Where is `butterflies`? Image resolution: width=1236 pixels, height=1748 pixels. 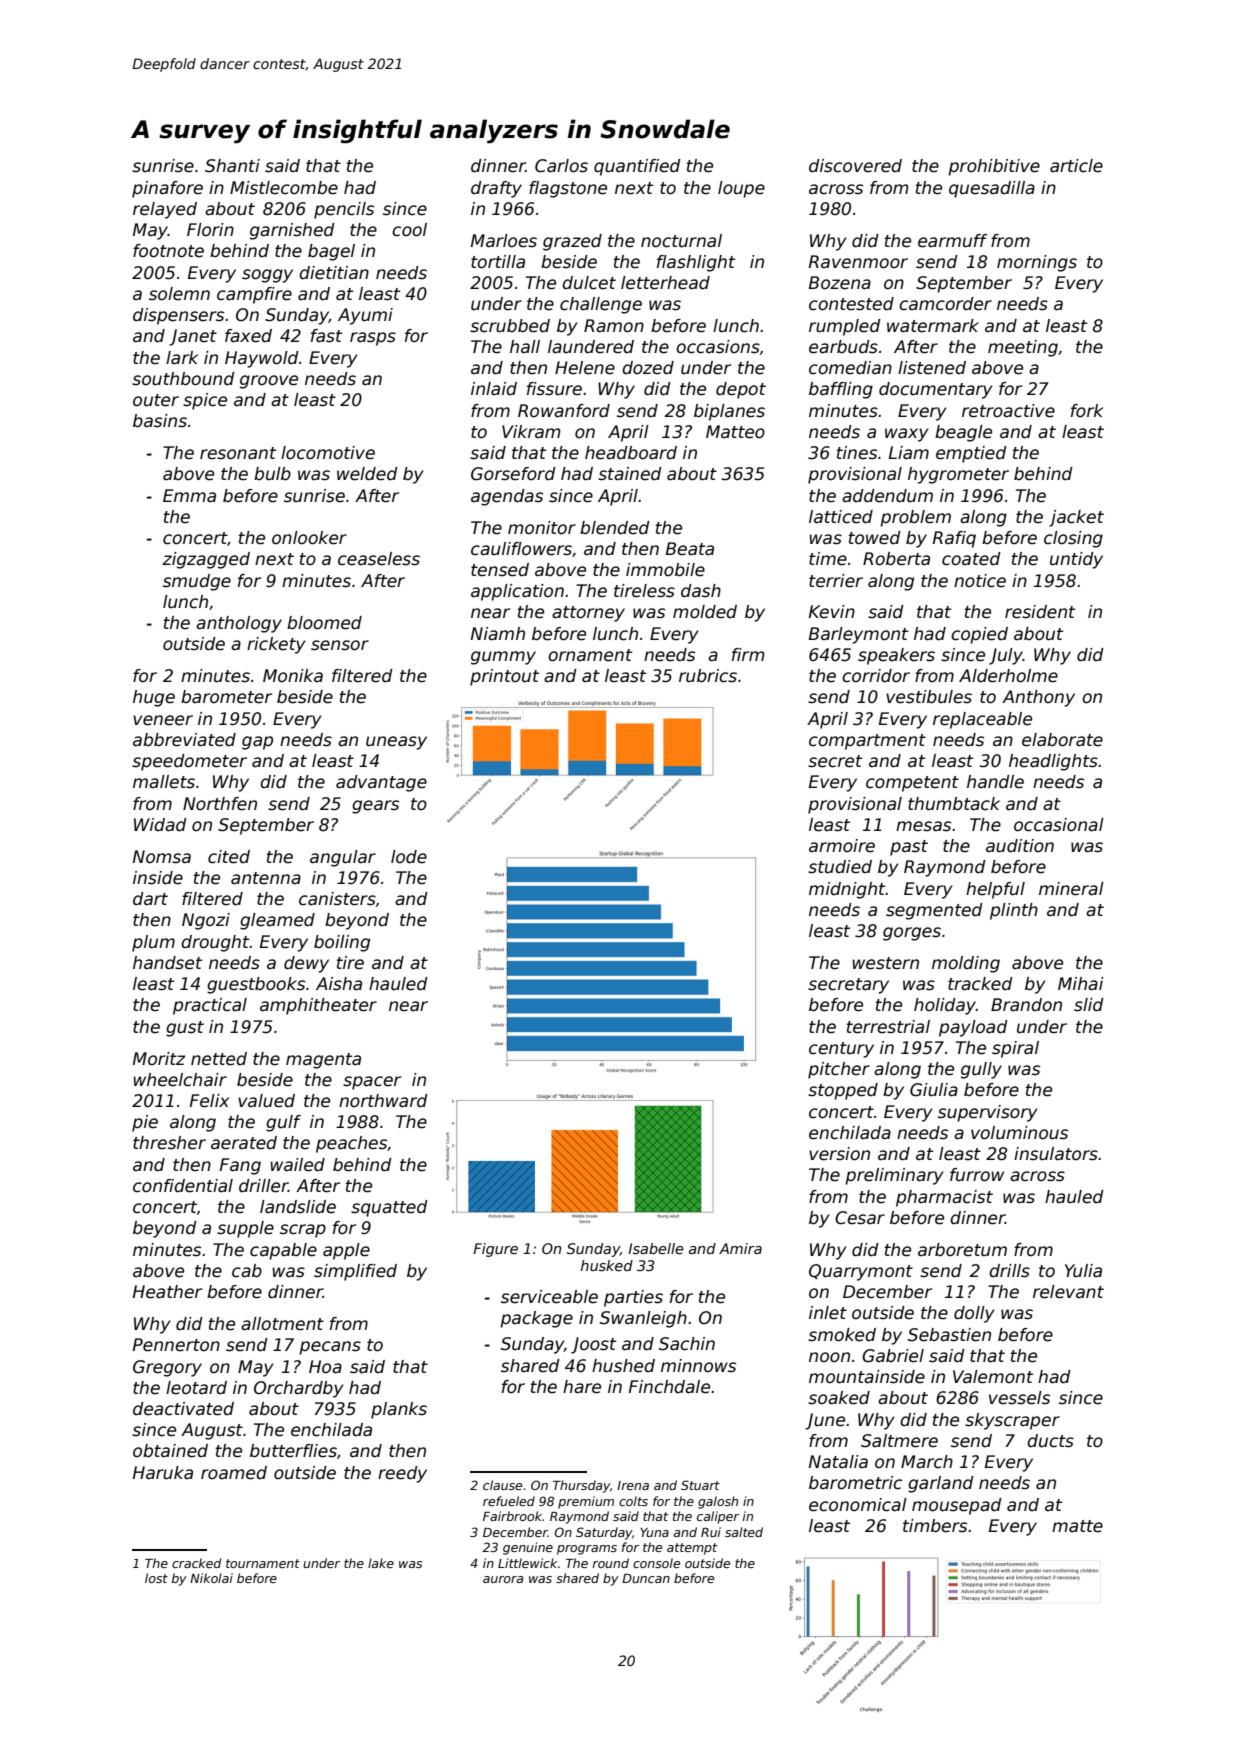
butterflies is located at coordinates (293, 1451).
